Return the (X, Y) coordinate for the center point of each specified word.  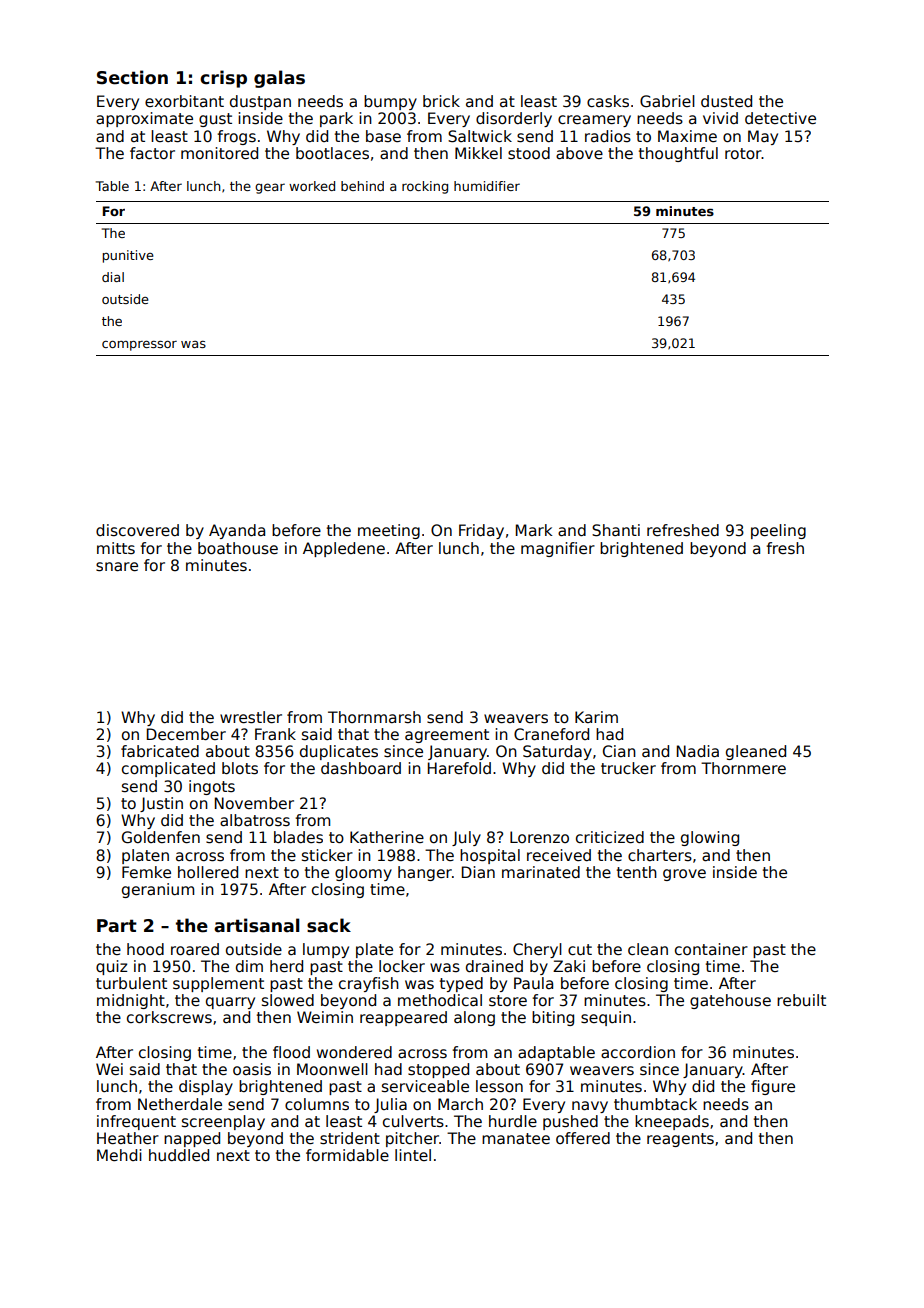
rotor (743, 154)
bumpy (390, 102)
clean (648, 949)
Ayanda (237, 531)
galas (279, 79)
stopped (438, 1070)
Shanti (616, 530)
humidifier (487, 186)
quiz (111, 967)
